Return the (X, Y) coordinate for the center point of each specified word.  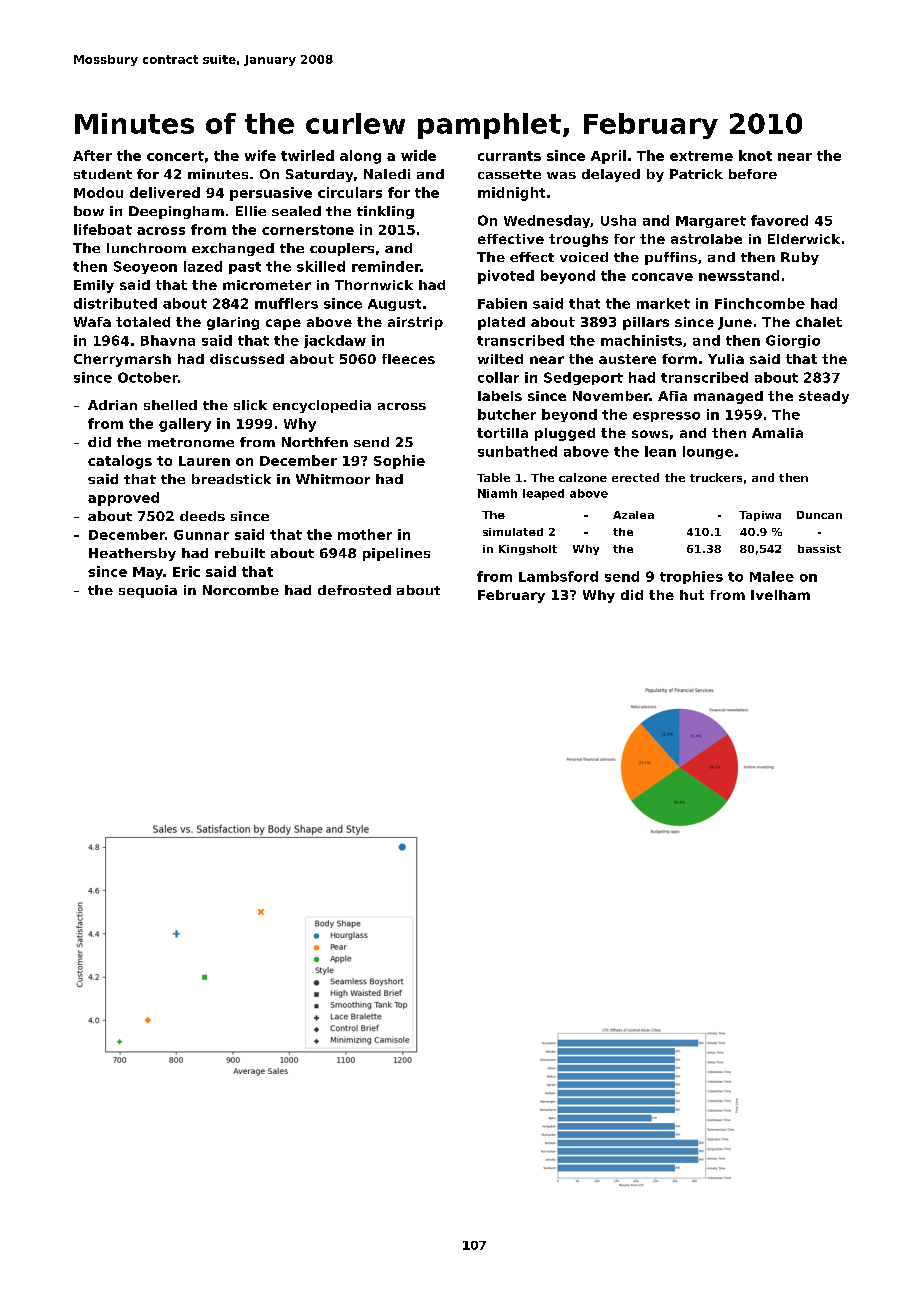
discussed (247, 359)
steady (824, 397)
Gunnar (201, 535)
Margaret (711, 222)
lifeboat (103, 229)
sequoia (148, 591)
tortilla (502, 433)
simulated (513, 532)
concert (175, 156)
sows (650, 434)
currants (509, 156)
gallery (185, 425)
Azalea (633, 515)
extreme (701, 156)
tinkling (385, 212)
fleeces (408, 359)
